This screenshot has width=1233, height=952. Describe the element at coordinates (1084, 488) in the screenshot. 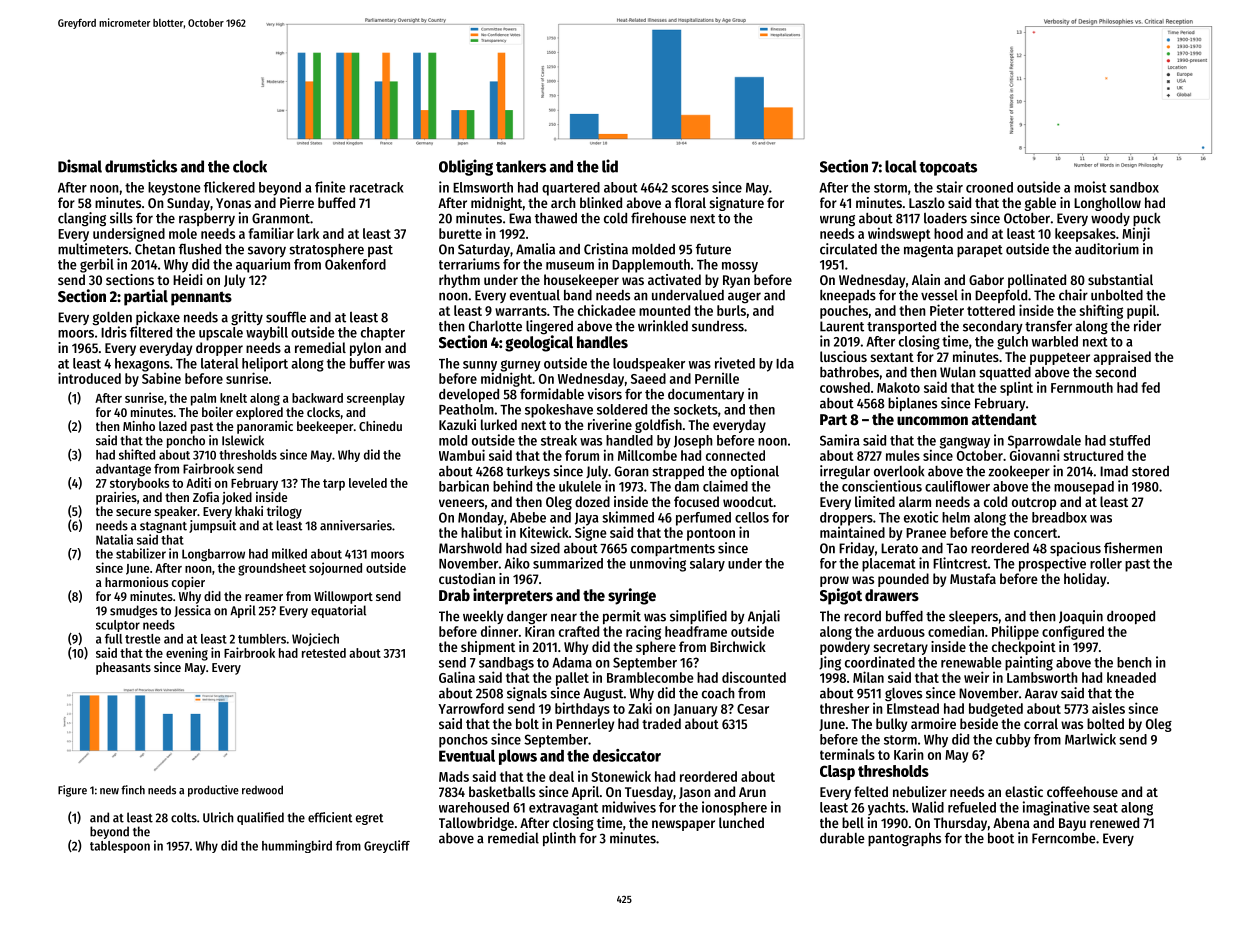

I see `mousepad` at that location.
